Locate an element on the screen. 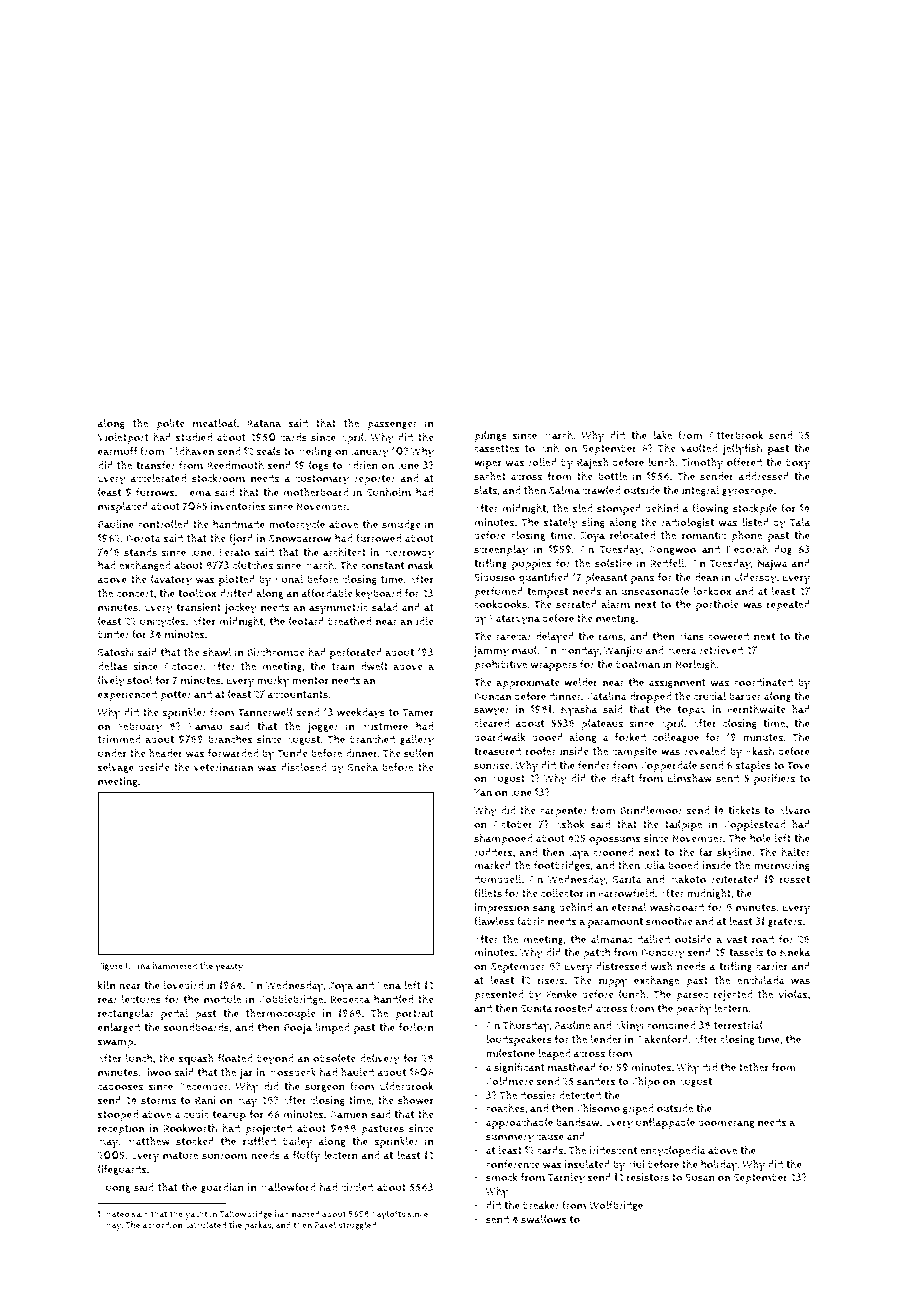  yeasty is located at coordinates (229, 967).
